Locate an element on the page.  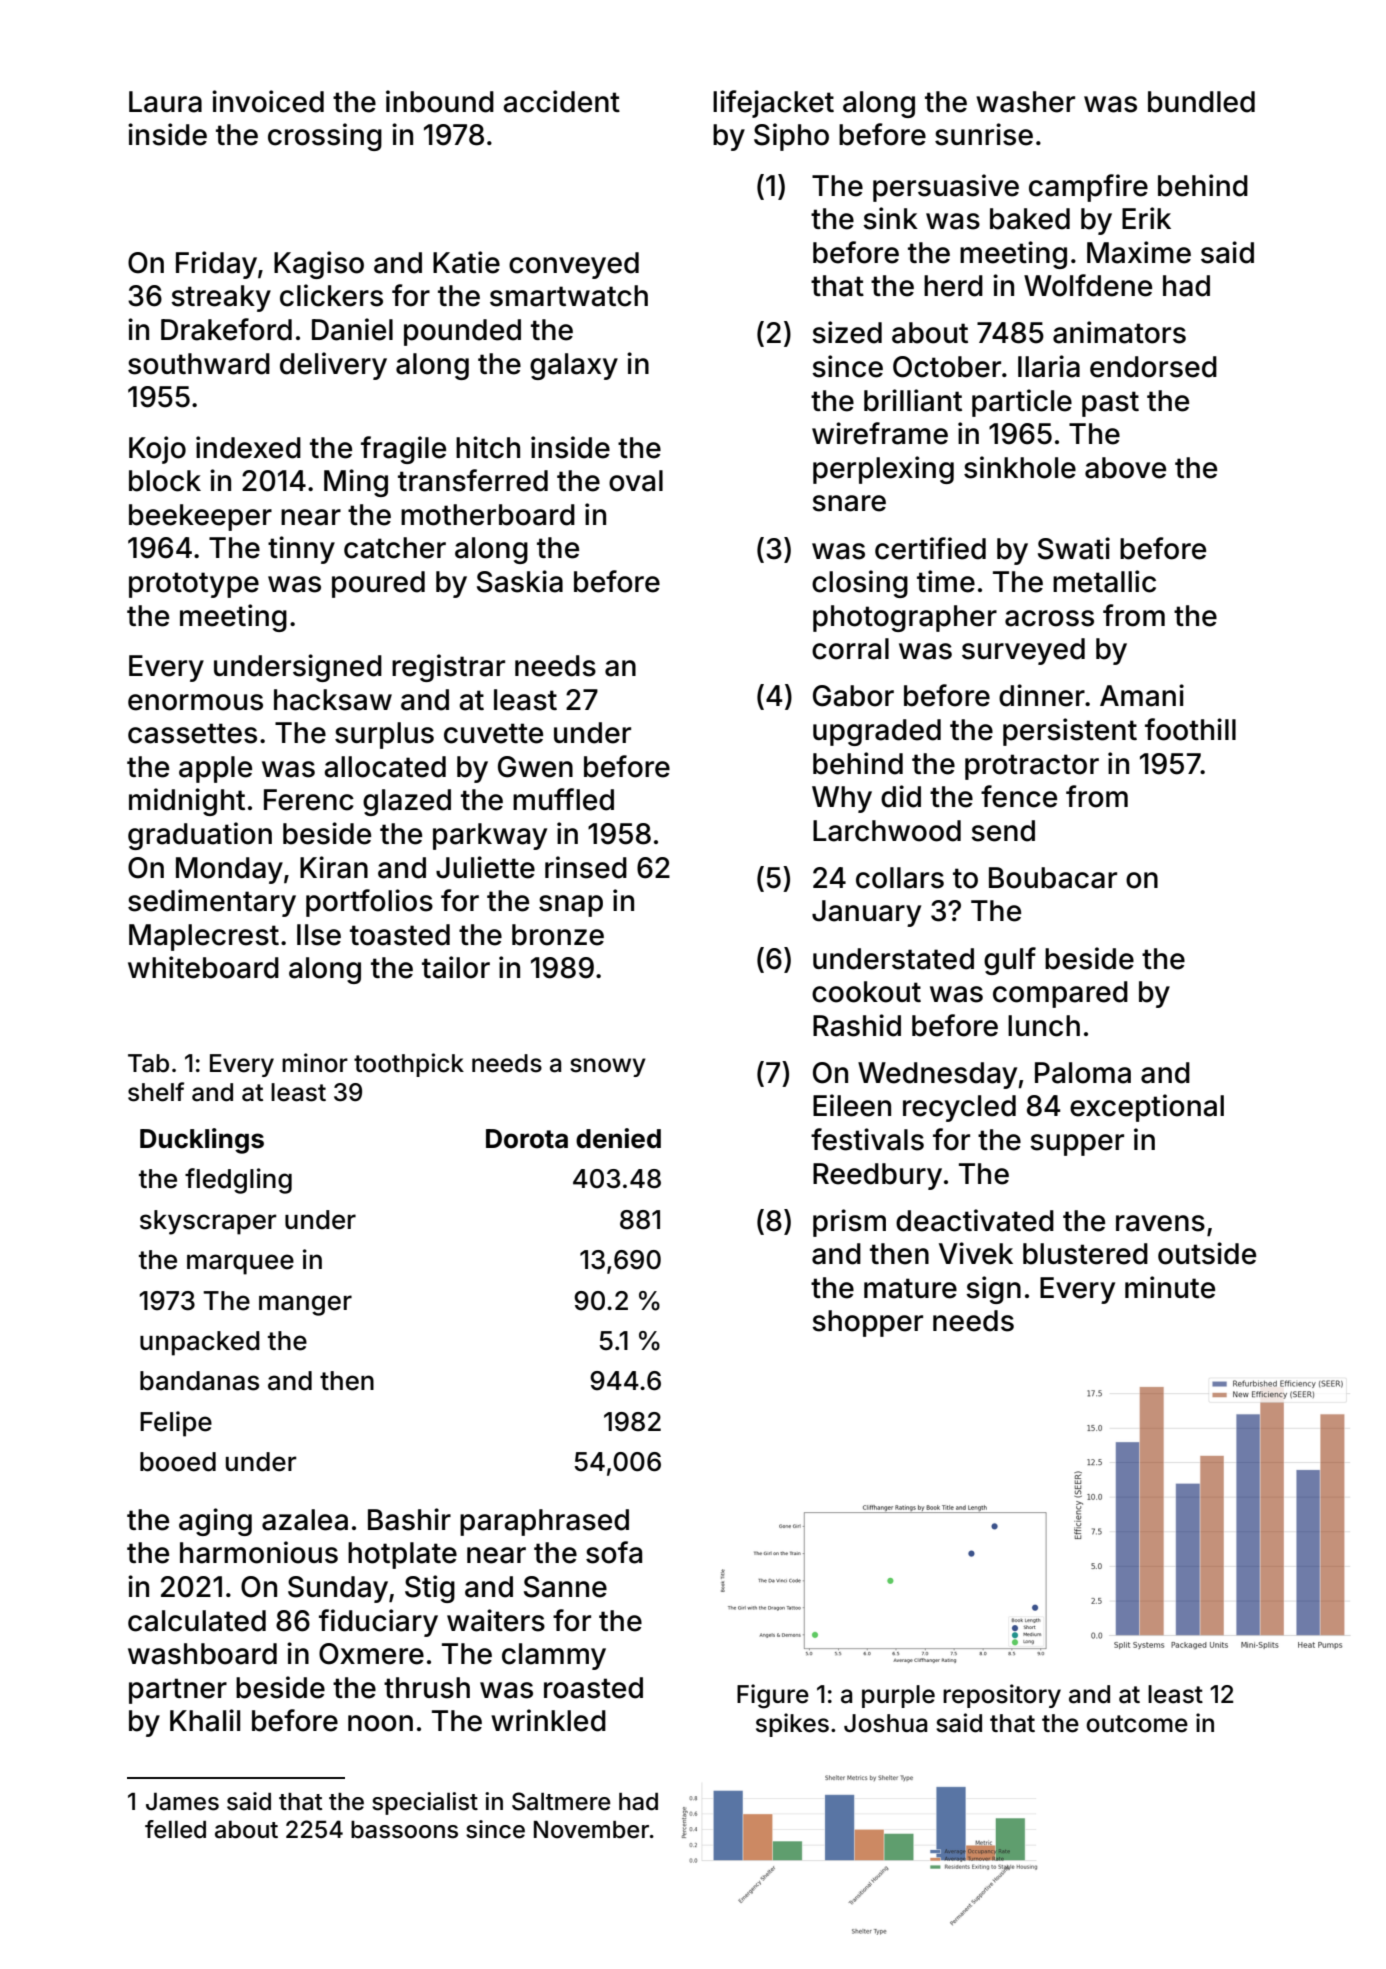
tinny is located at coordinates (301, 550).
